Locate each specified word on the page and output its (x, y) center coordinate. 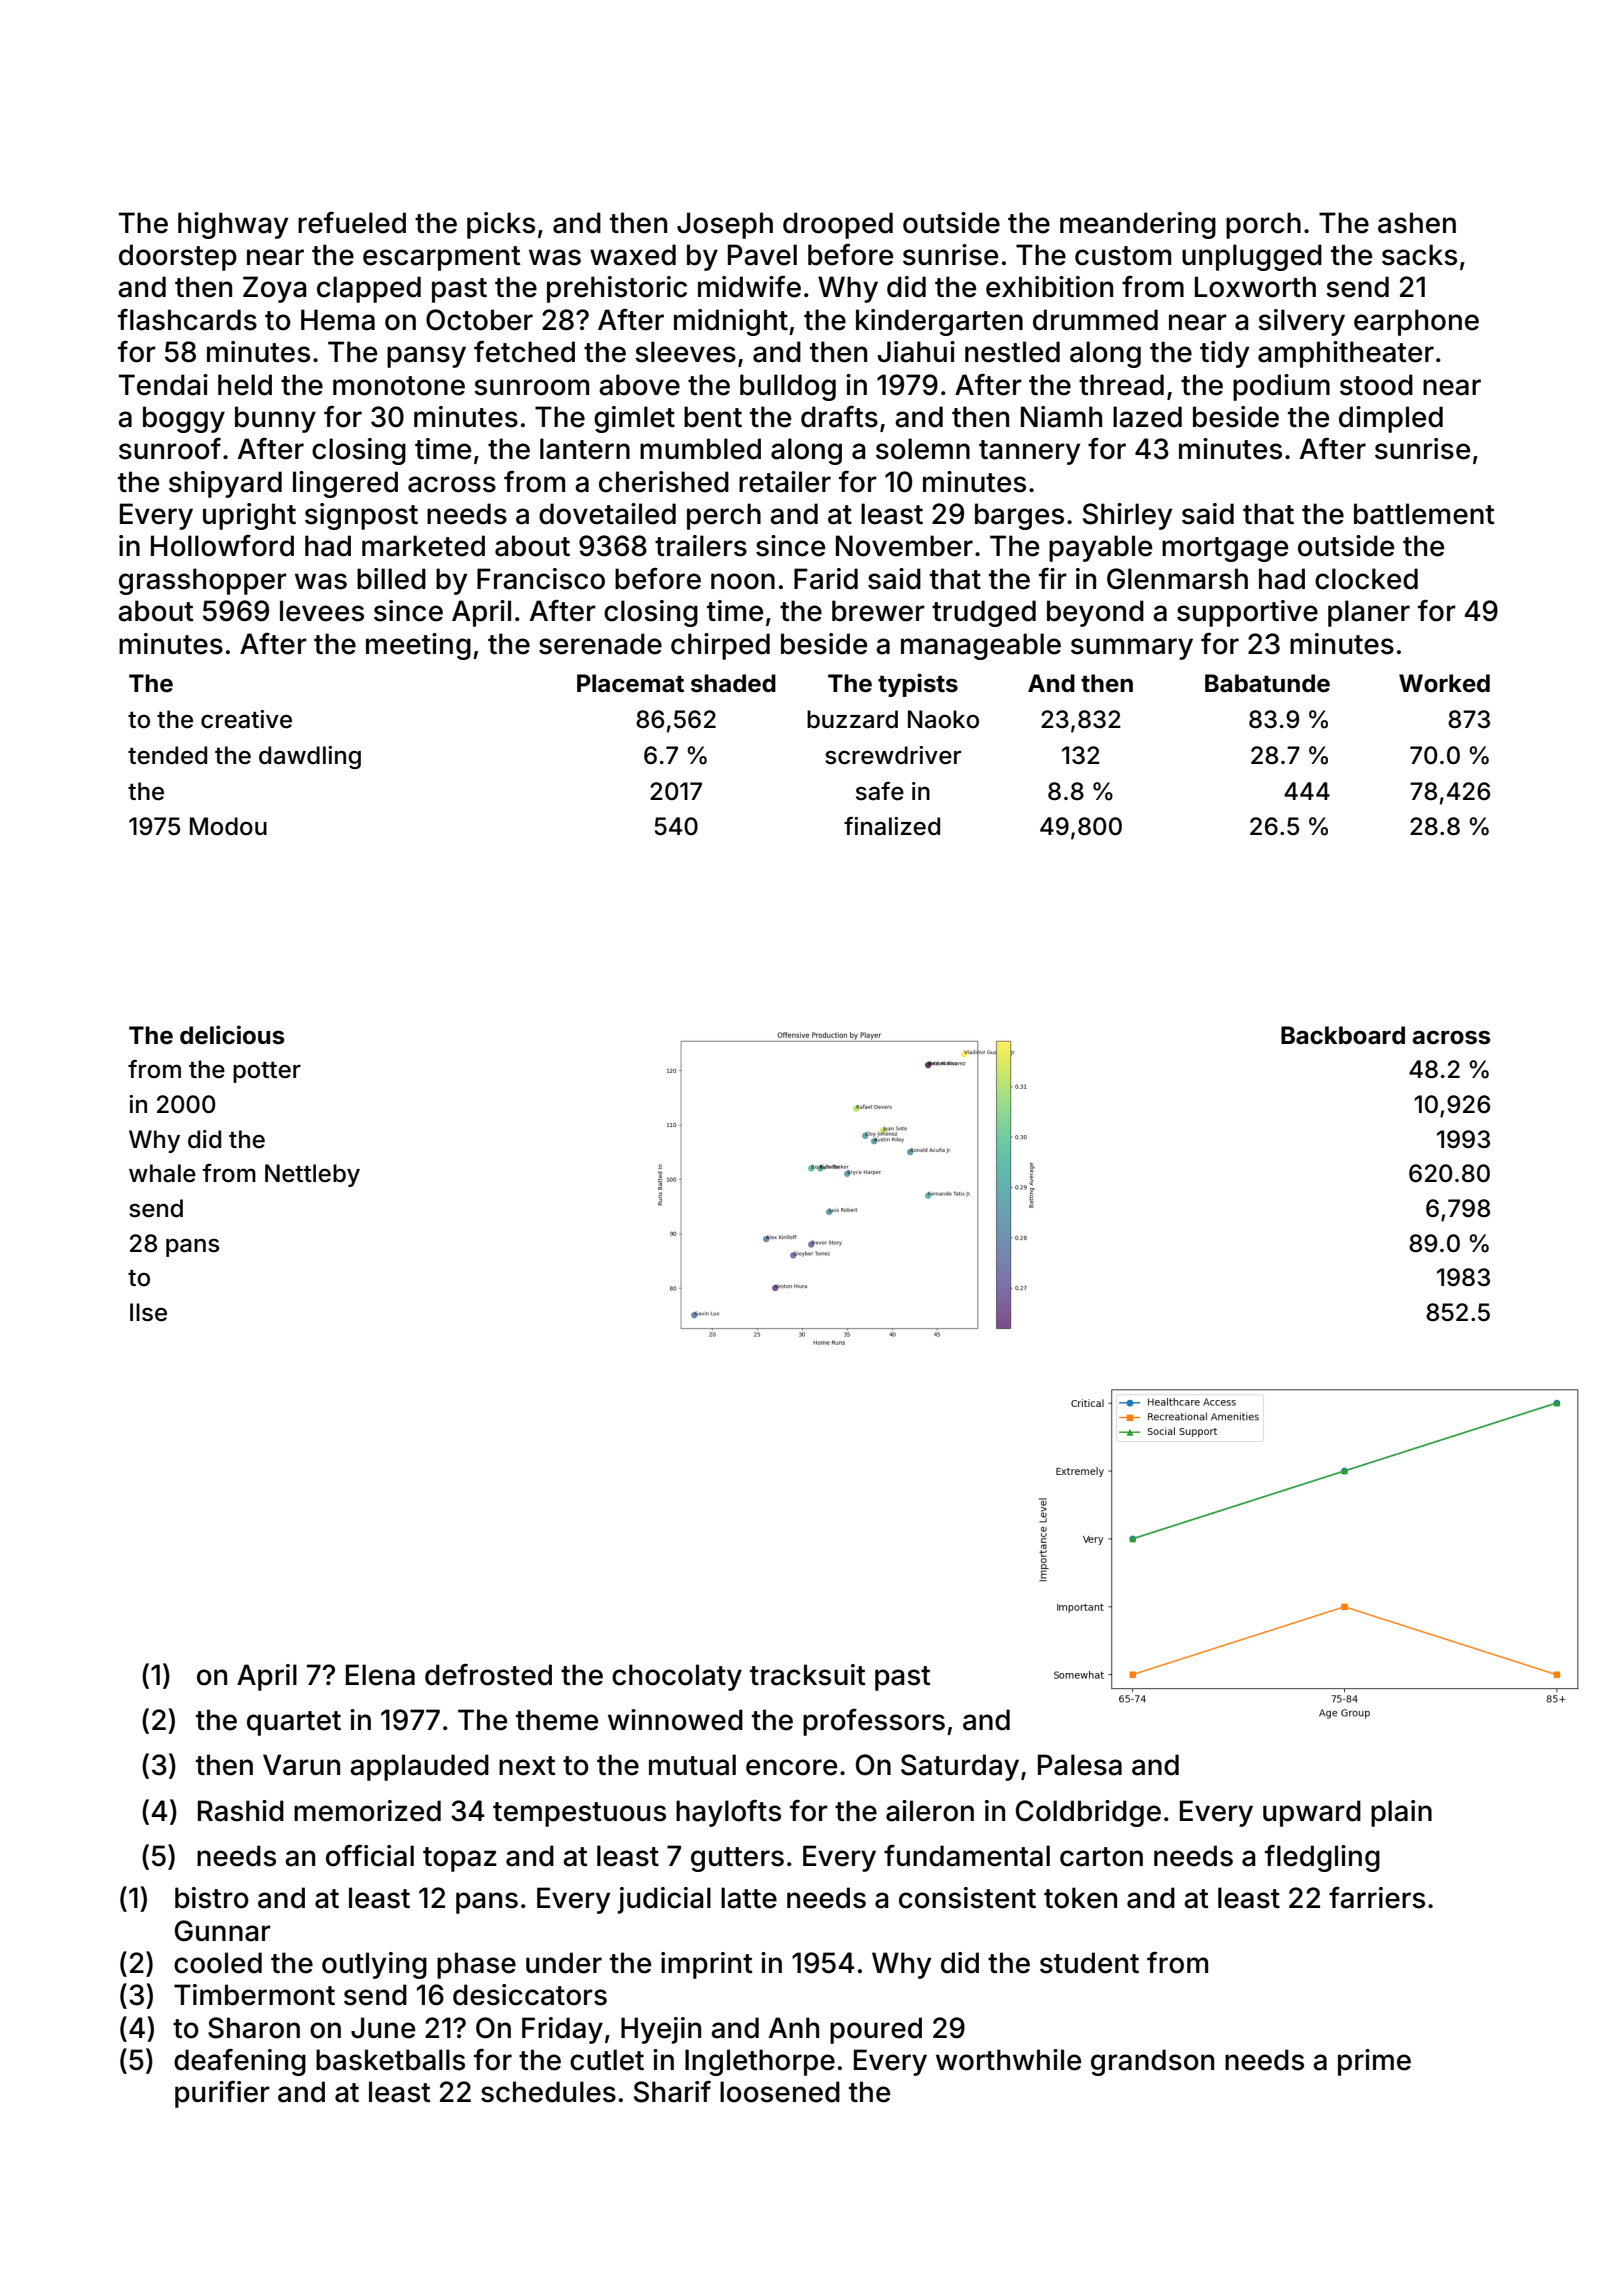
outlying (374, 1965)
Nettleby (312, 1175)
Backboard (1343, 1035)
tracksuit (808, 1675)
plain (1401, 1813)
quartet (294, 1723)
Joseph (725, 225)
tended (167, 755)
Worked (1444, 683)
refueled (352, 222)
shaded (733, 683)
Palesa (1080, 1765)
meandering (1138, 225)
